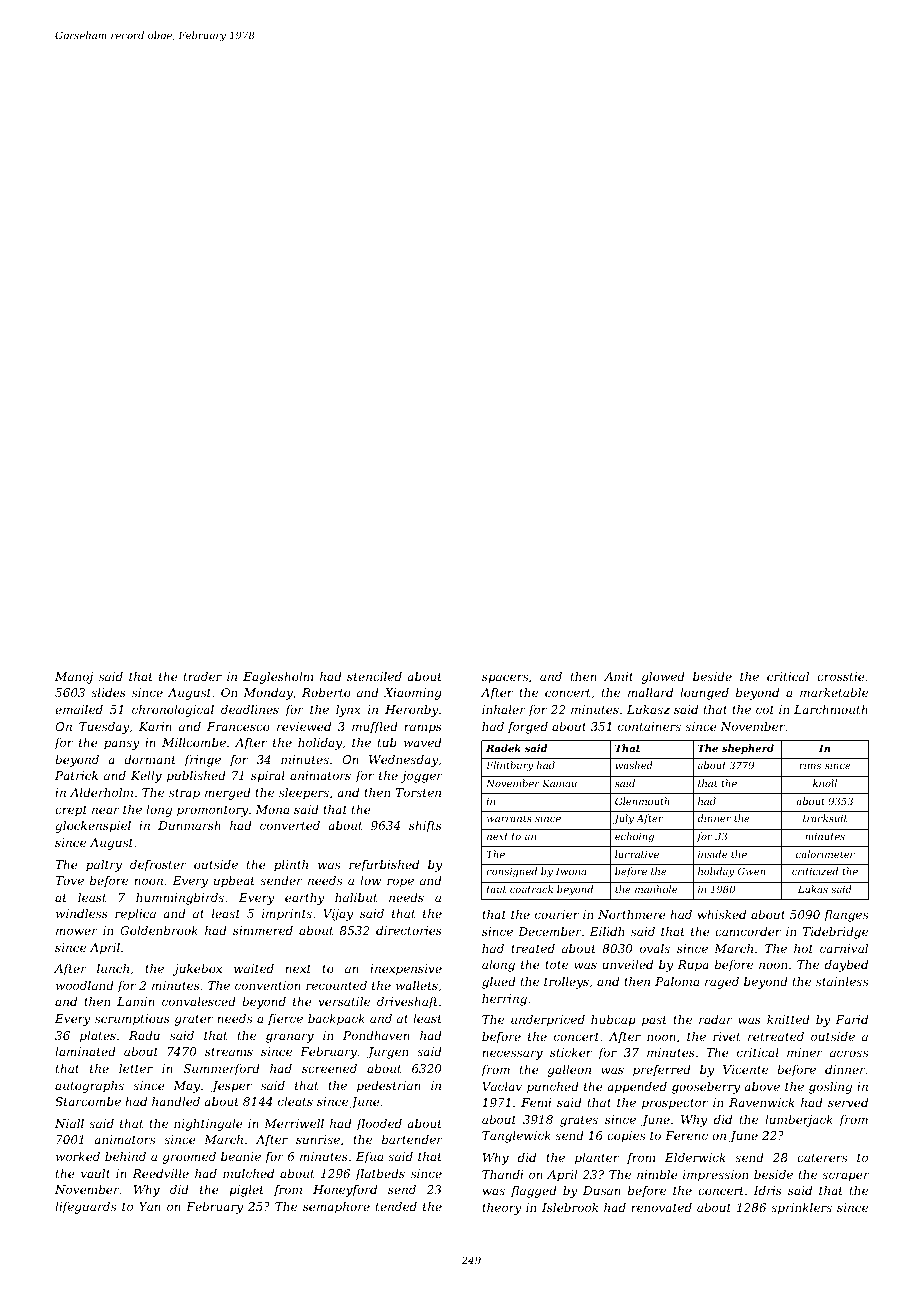  I want to click on Glenmouth, so click(642, 801).
